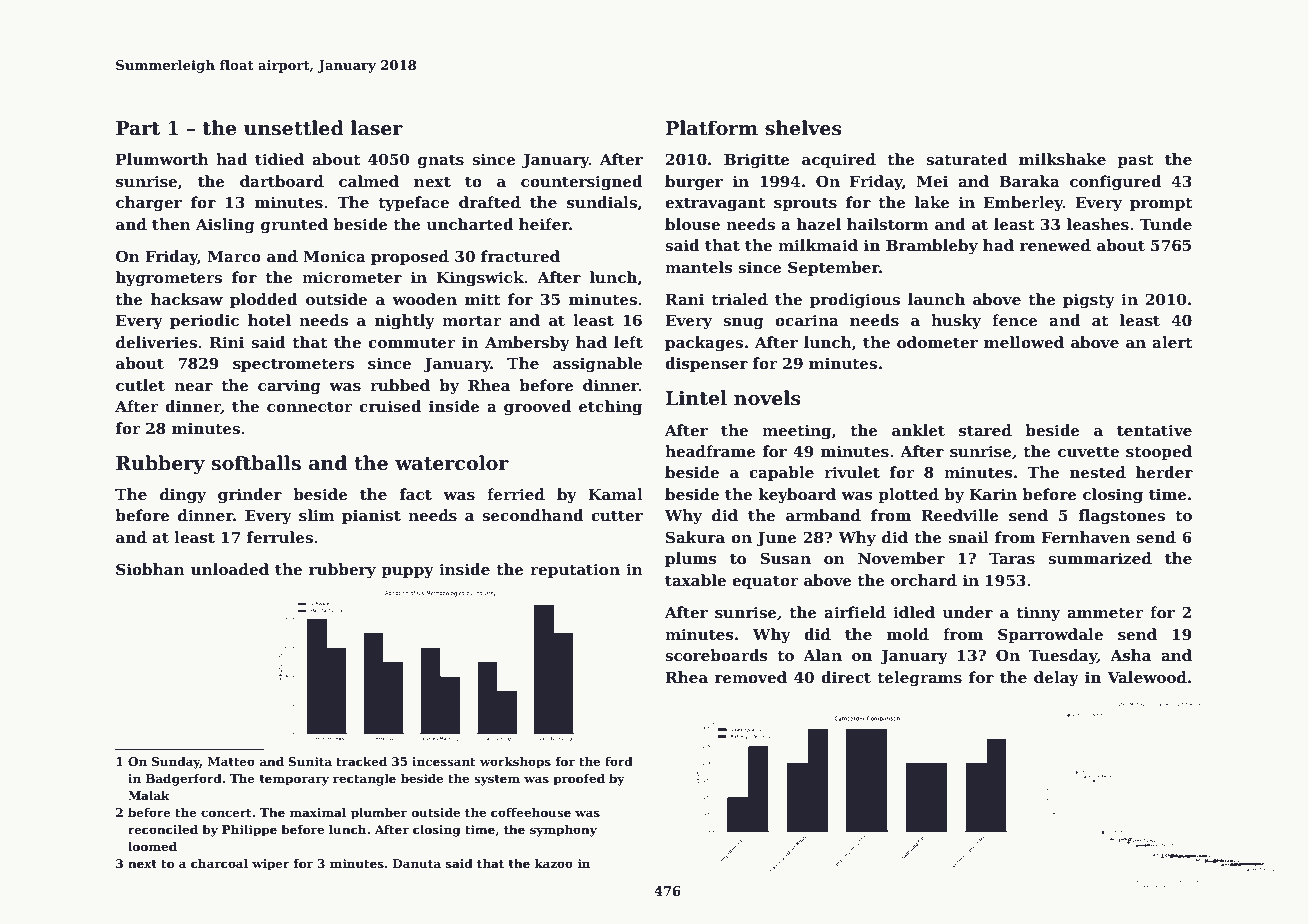 Image resolution: width=1308 pixels, height=924 pixels. Describe the element at coordinates (1086, 537) in the page. I see `Fernhaven` at that location.
